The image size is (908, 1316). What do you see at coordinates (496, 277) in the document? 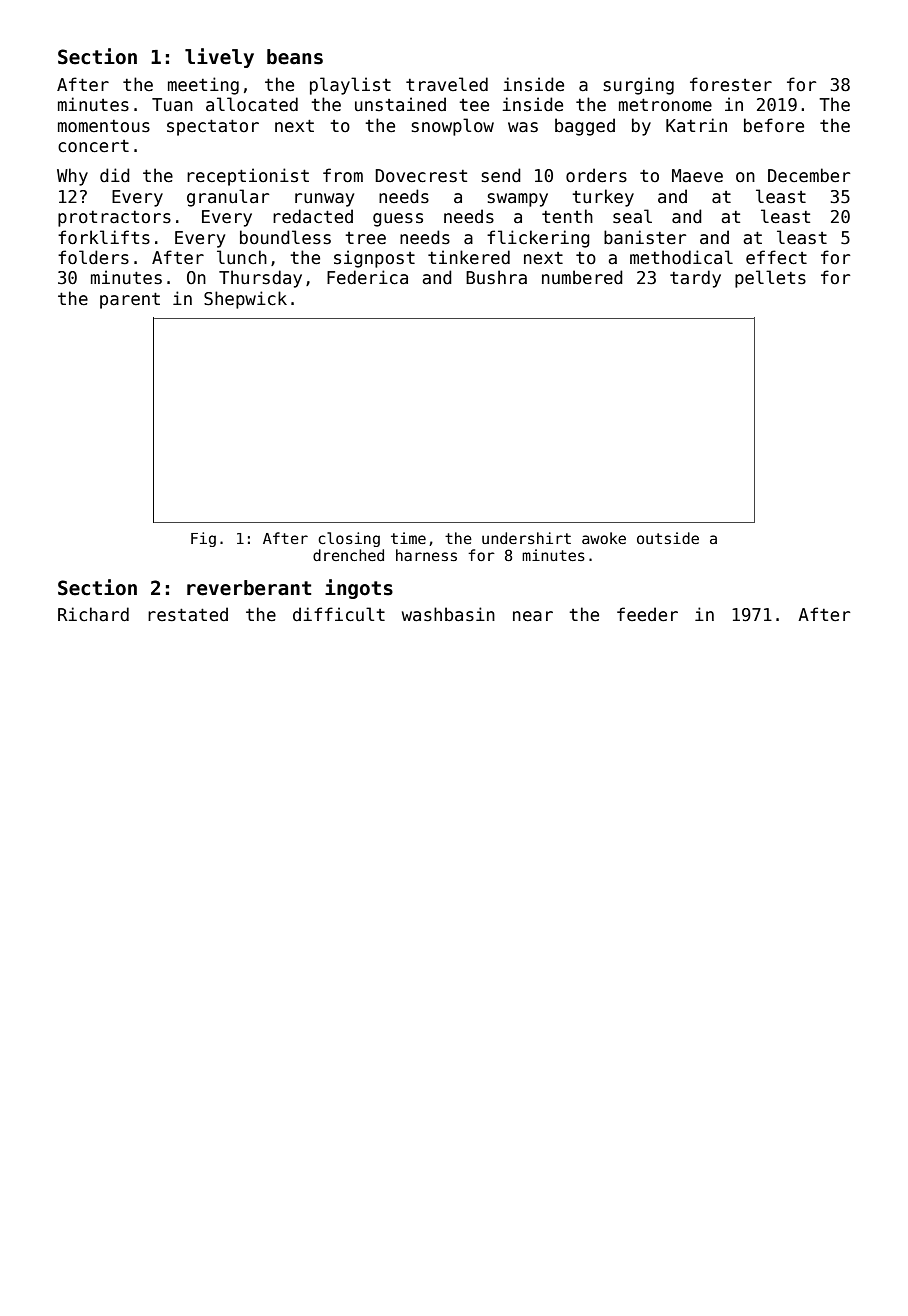
I see `Bushra` at bounding box center [496, 277].
